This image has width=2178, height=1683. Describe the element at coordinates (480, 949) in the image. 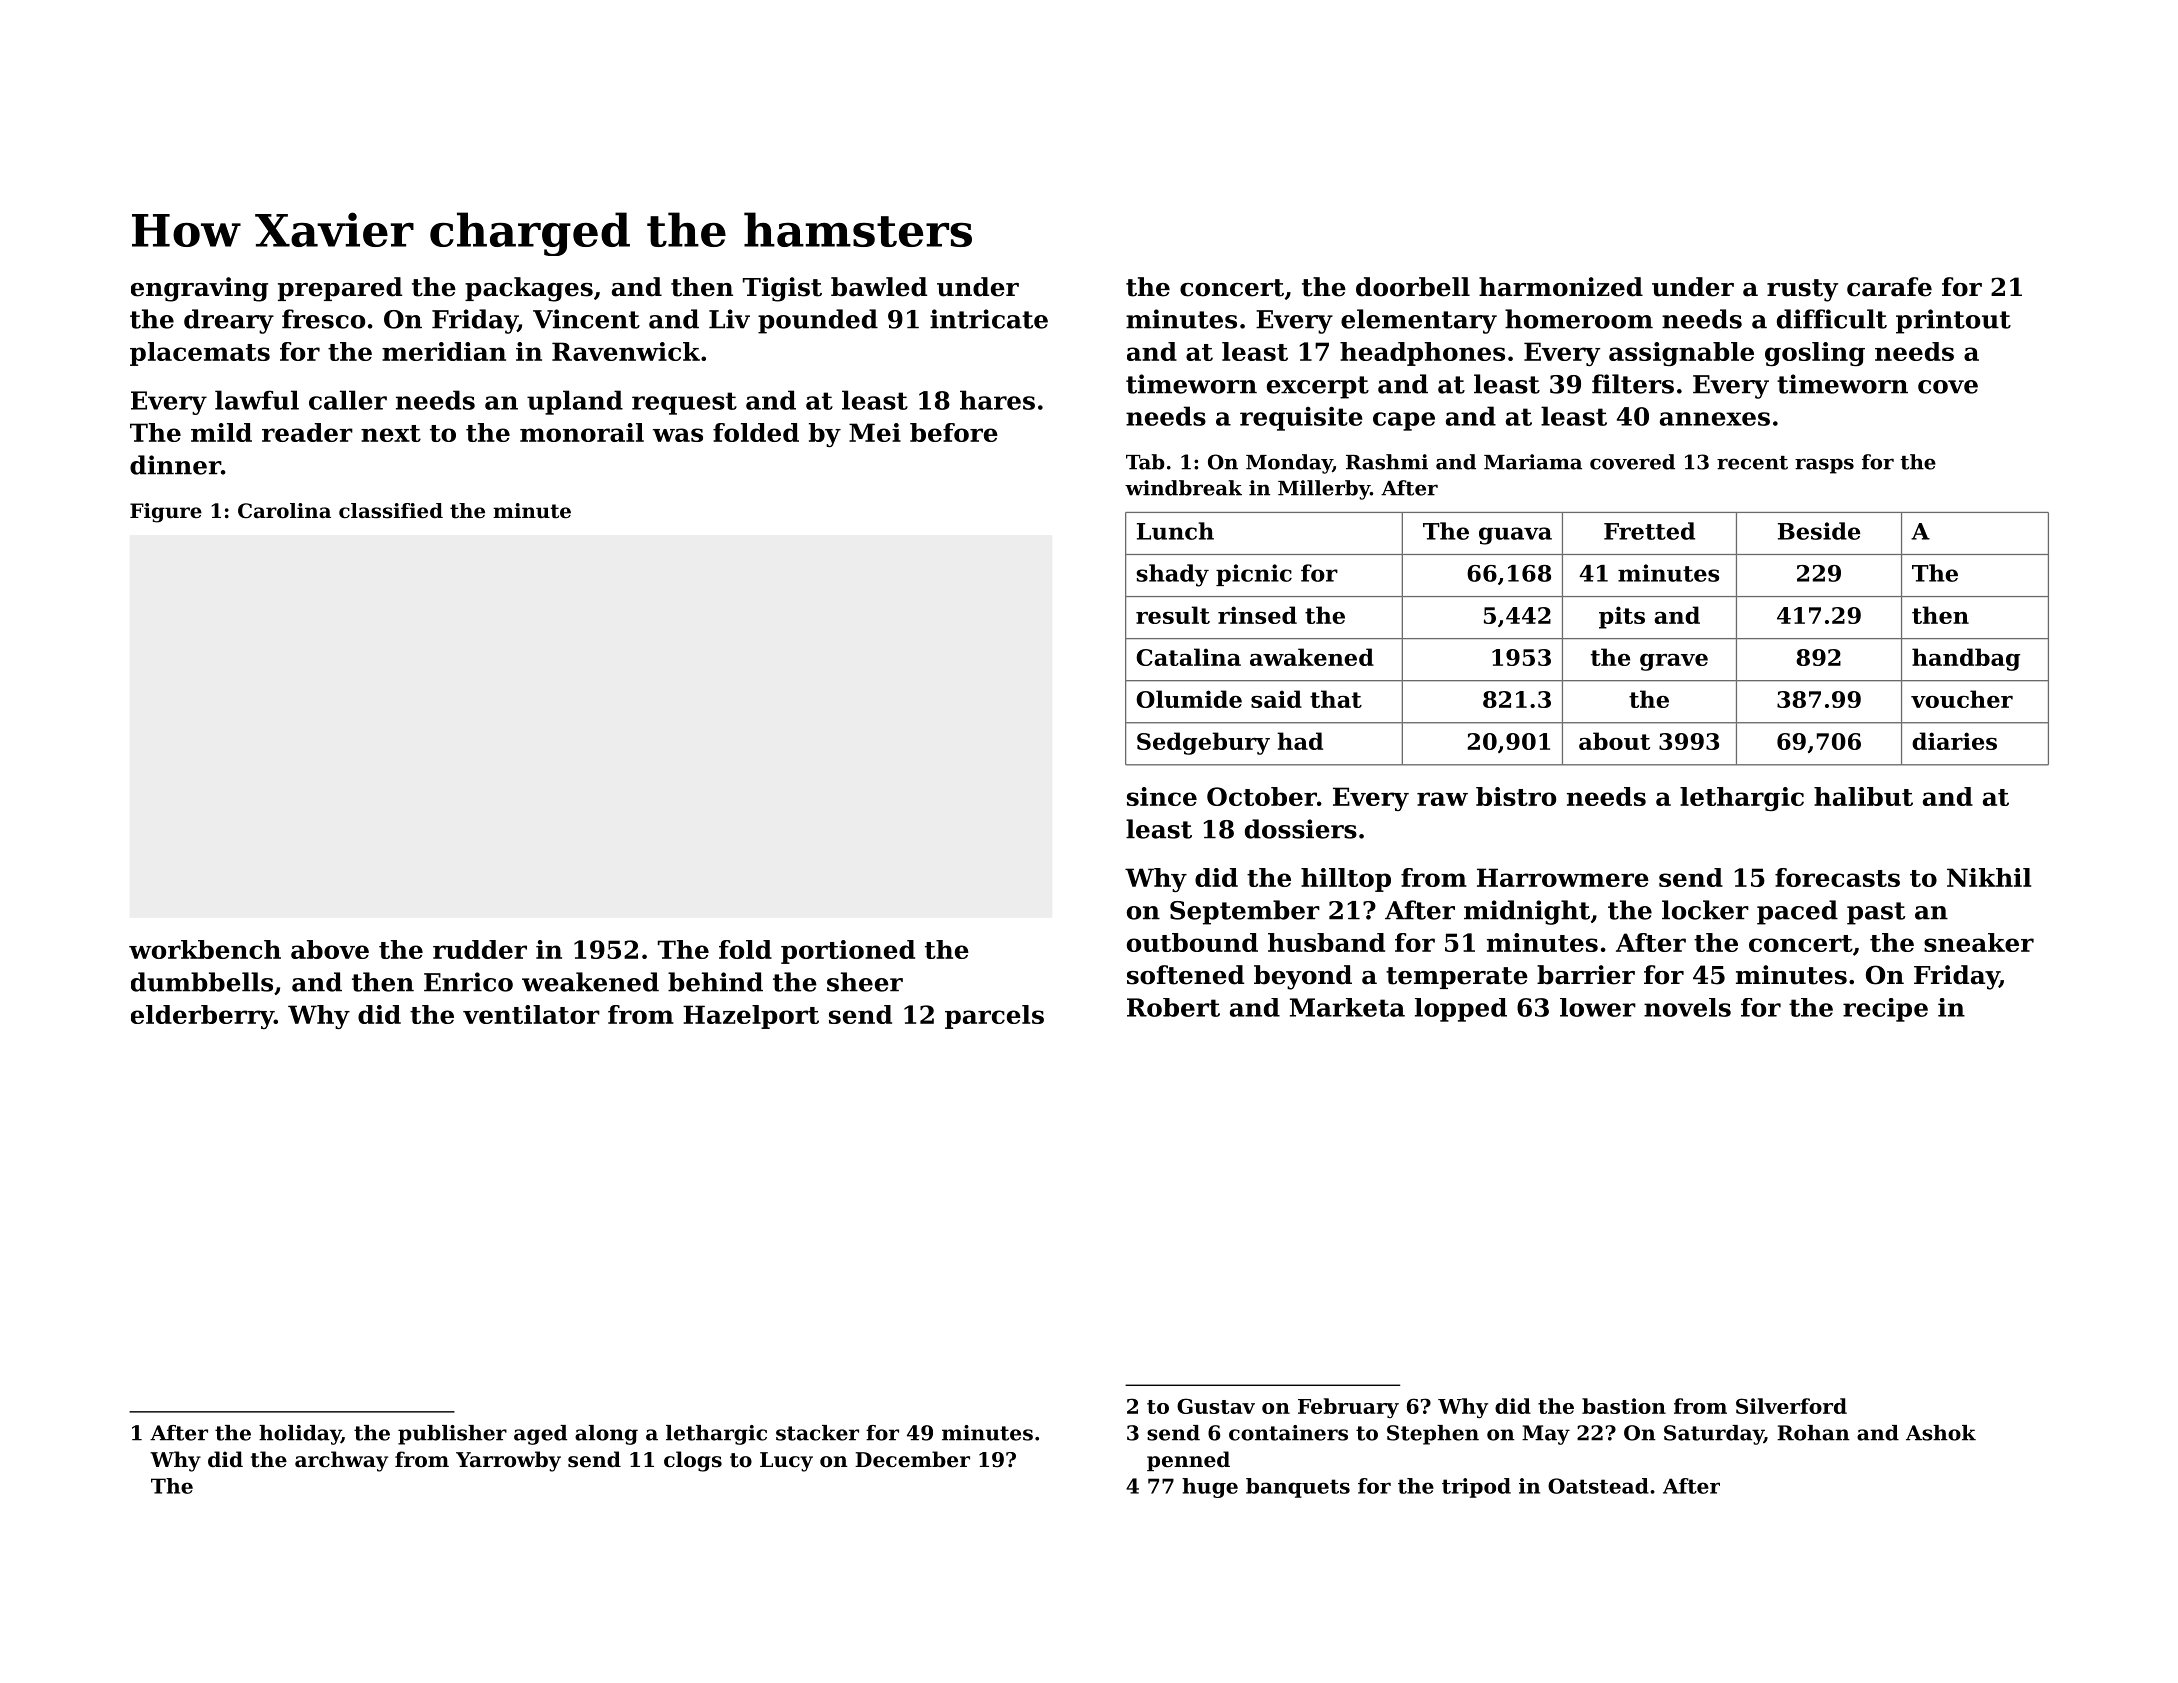

I see `rudder` at that location.
